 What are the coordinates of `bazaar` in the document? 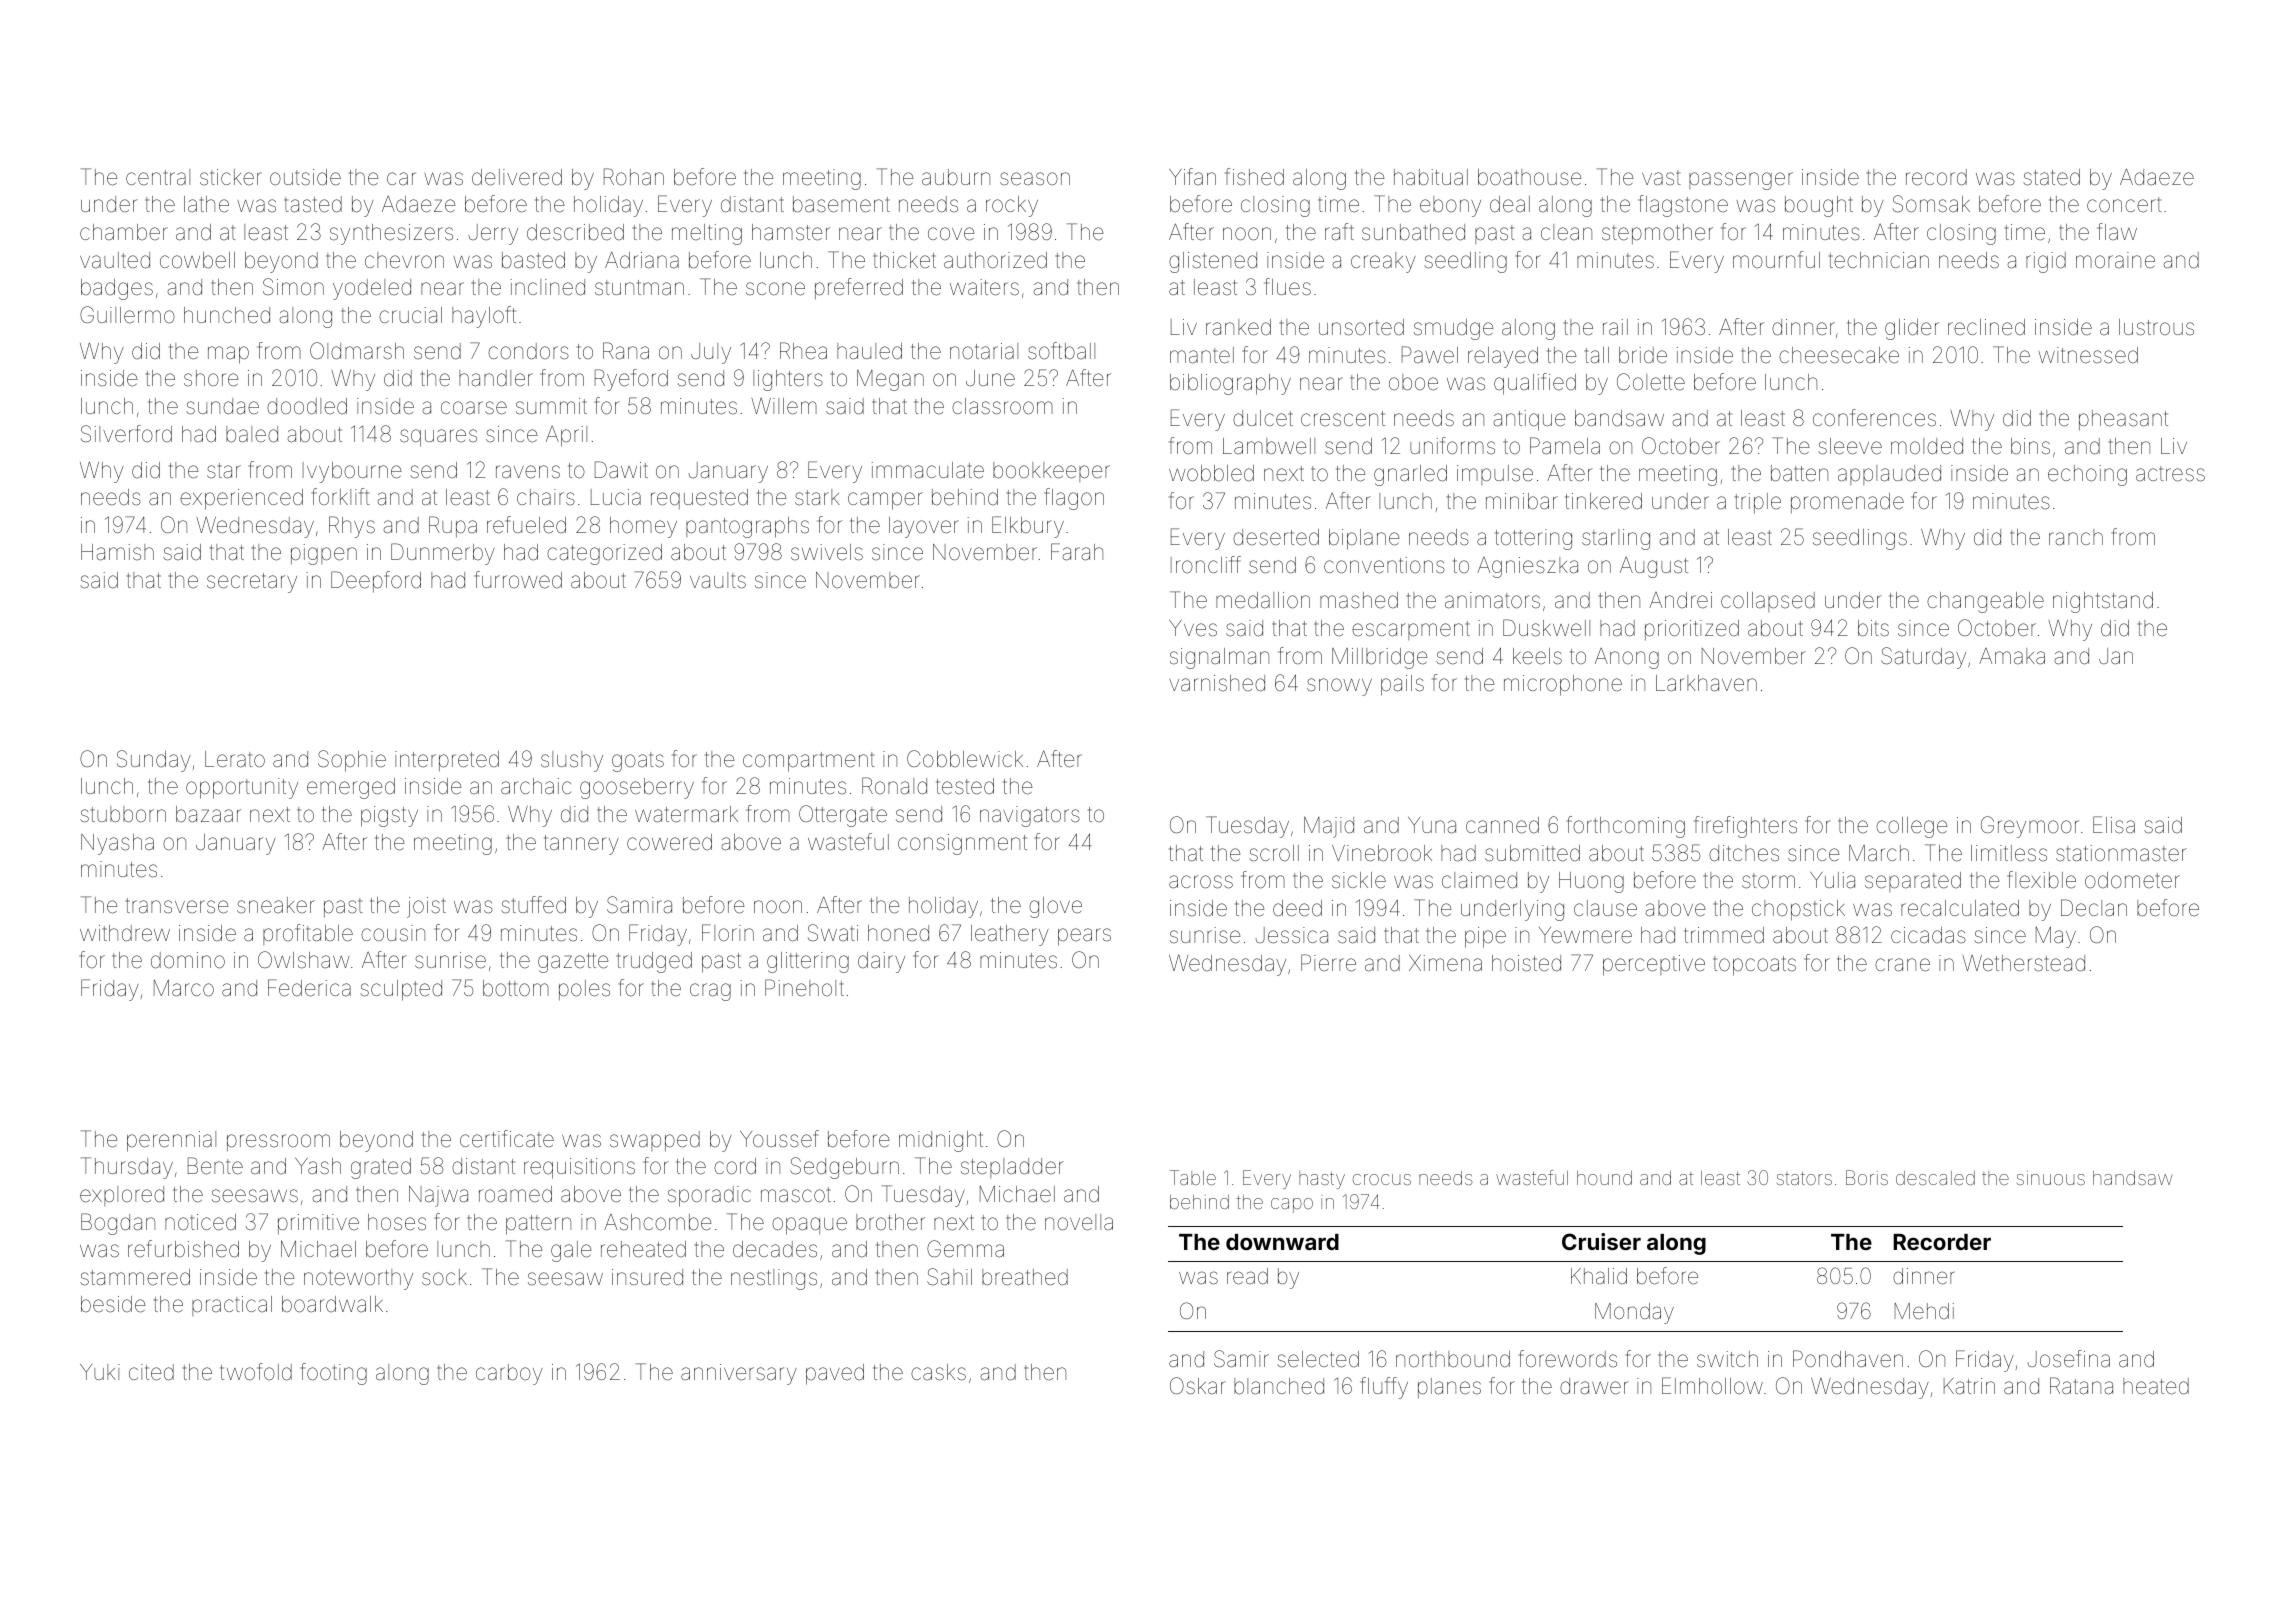 It's located at (208, 814).
